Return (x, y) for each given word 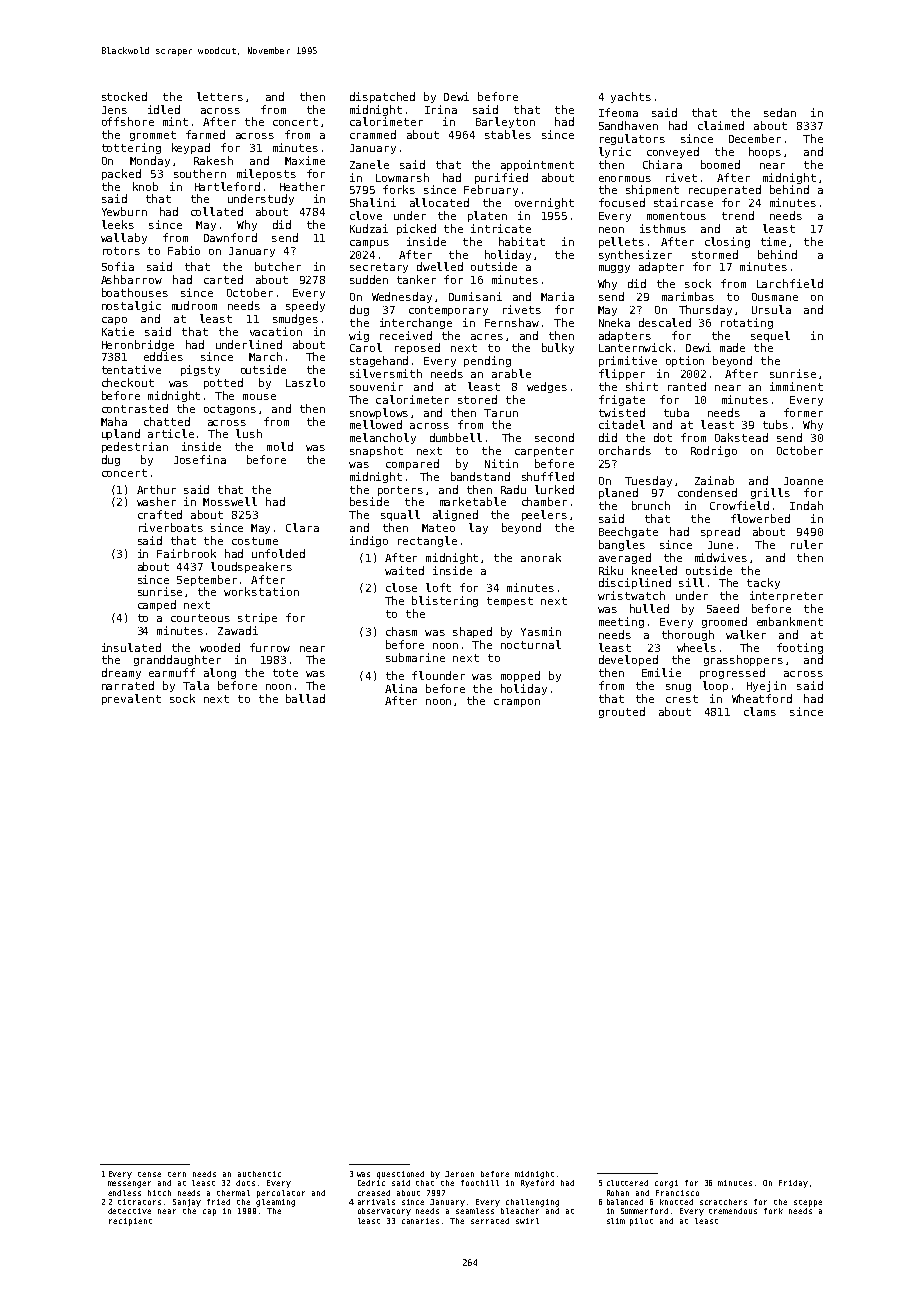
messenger (129, 1184)
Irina (441, 109)
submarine (415, 657)
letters (220, 96)
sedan (780, 112)
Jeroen (459, 1174)
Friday (793, 1184)
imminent (796, 386)
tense (149, 1174)
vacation (276, 331)
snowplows (379, 413)
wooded (220, 647)
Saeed (723, 608)
